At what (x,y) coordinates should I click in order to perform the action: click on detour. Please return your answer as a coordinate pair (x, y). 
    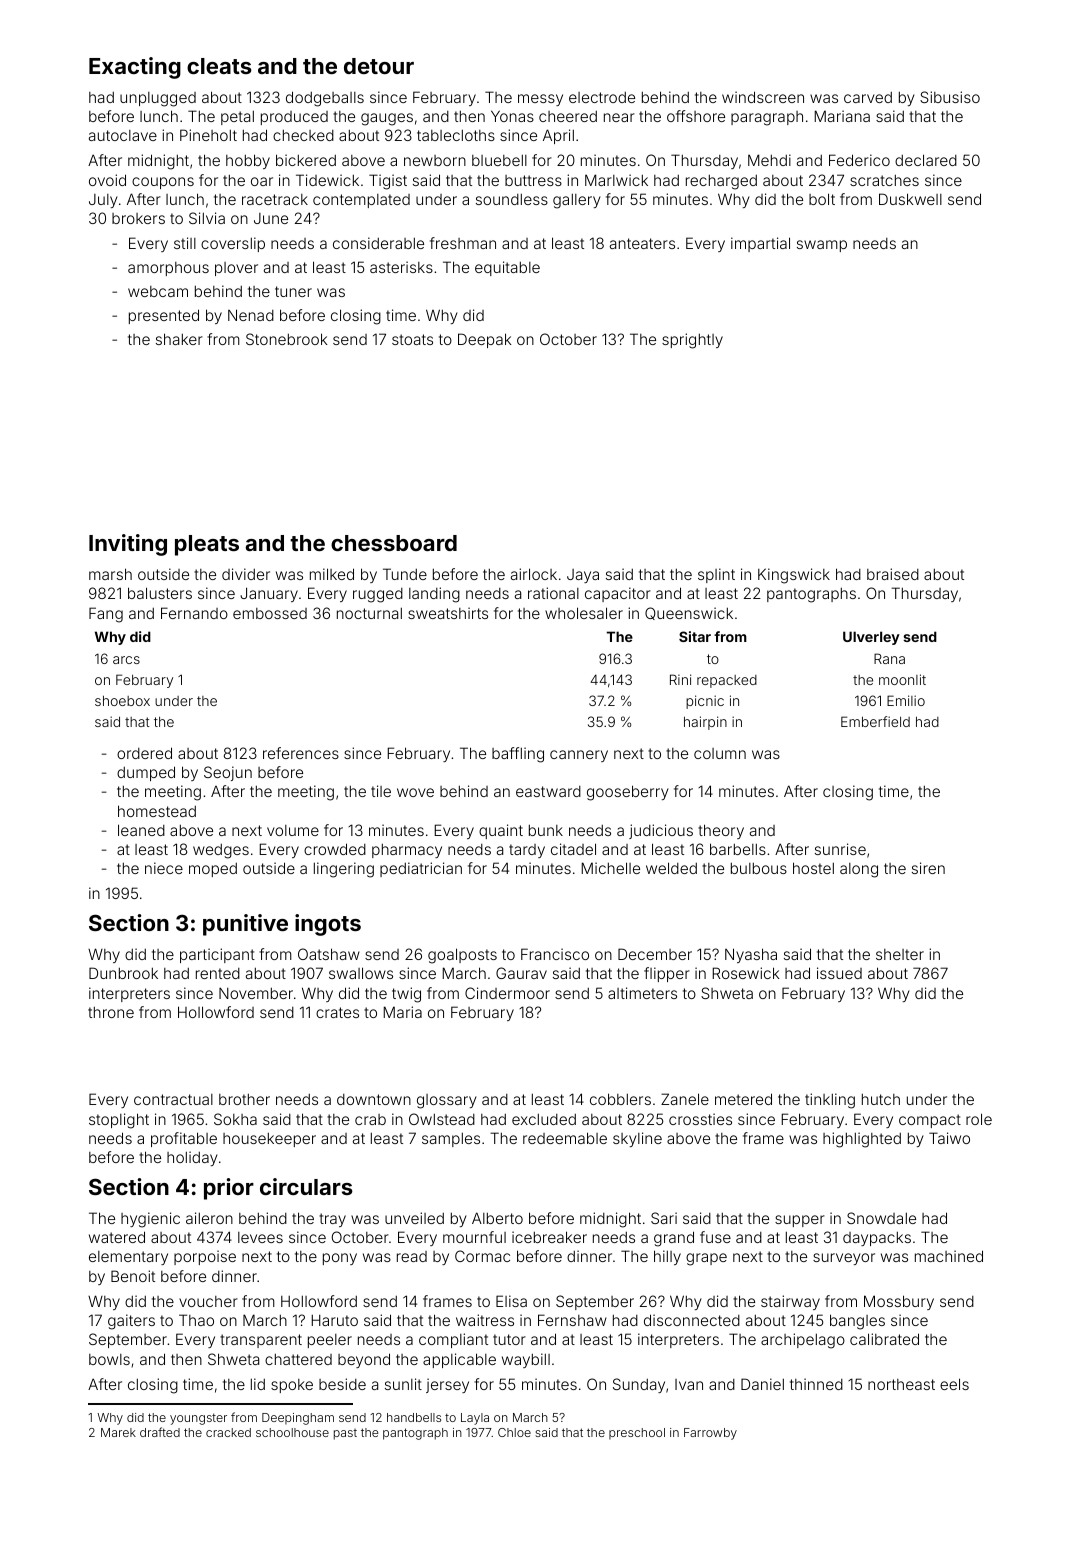
    Looking at the image, I should click on (379, 66).
